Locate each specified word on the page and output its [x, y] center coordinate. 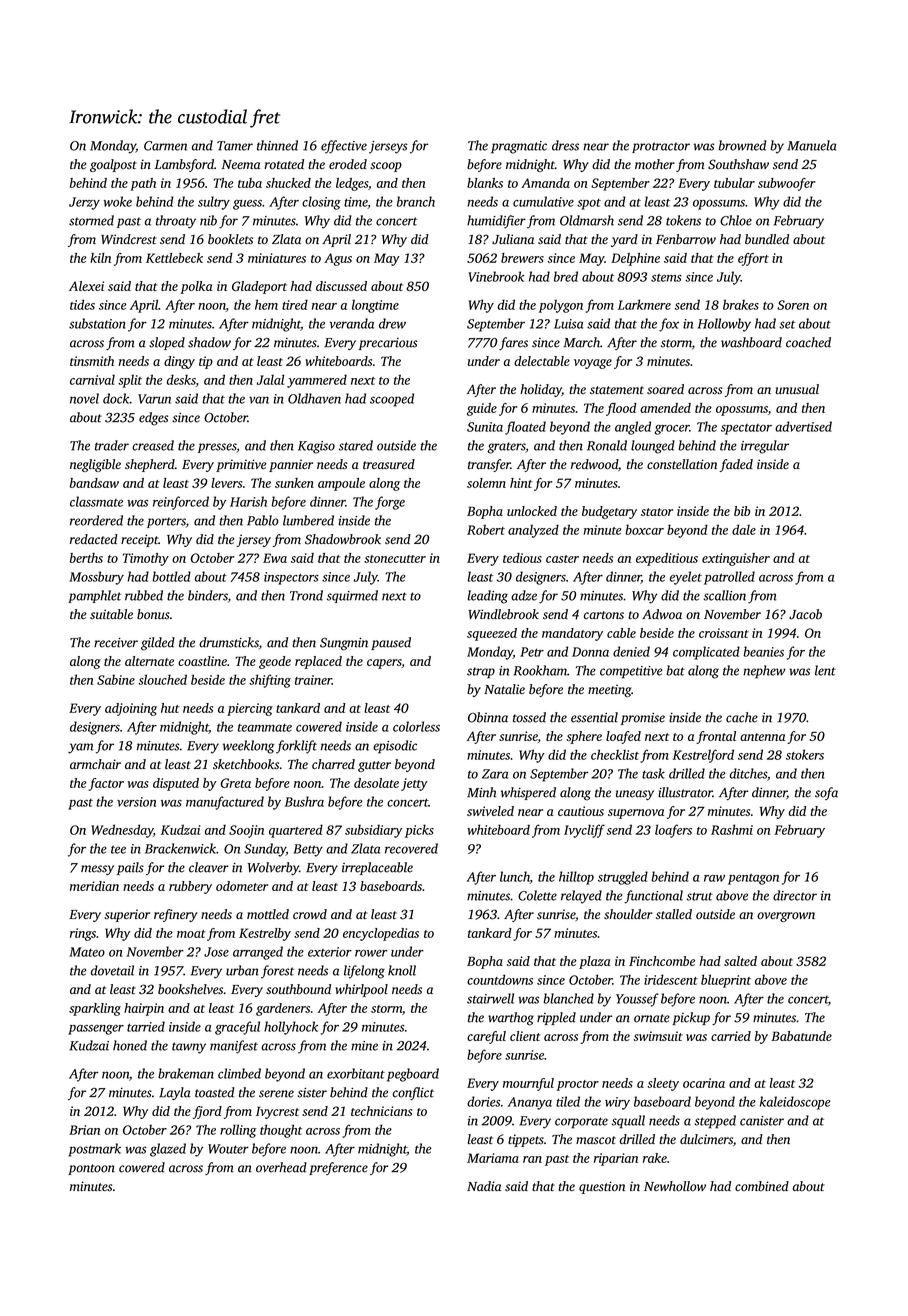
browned [742, 145]
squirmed [352, 596]
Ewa [275, 558]
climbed [239, 1073]
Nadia [484, 1186]
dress [565, 145]
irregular [765, 447]
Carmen [165, 146]
